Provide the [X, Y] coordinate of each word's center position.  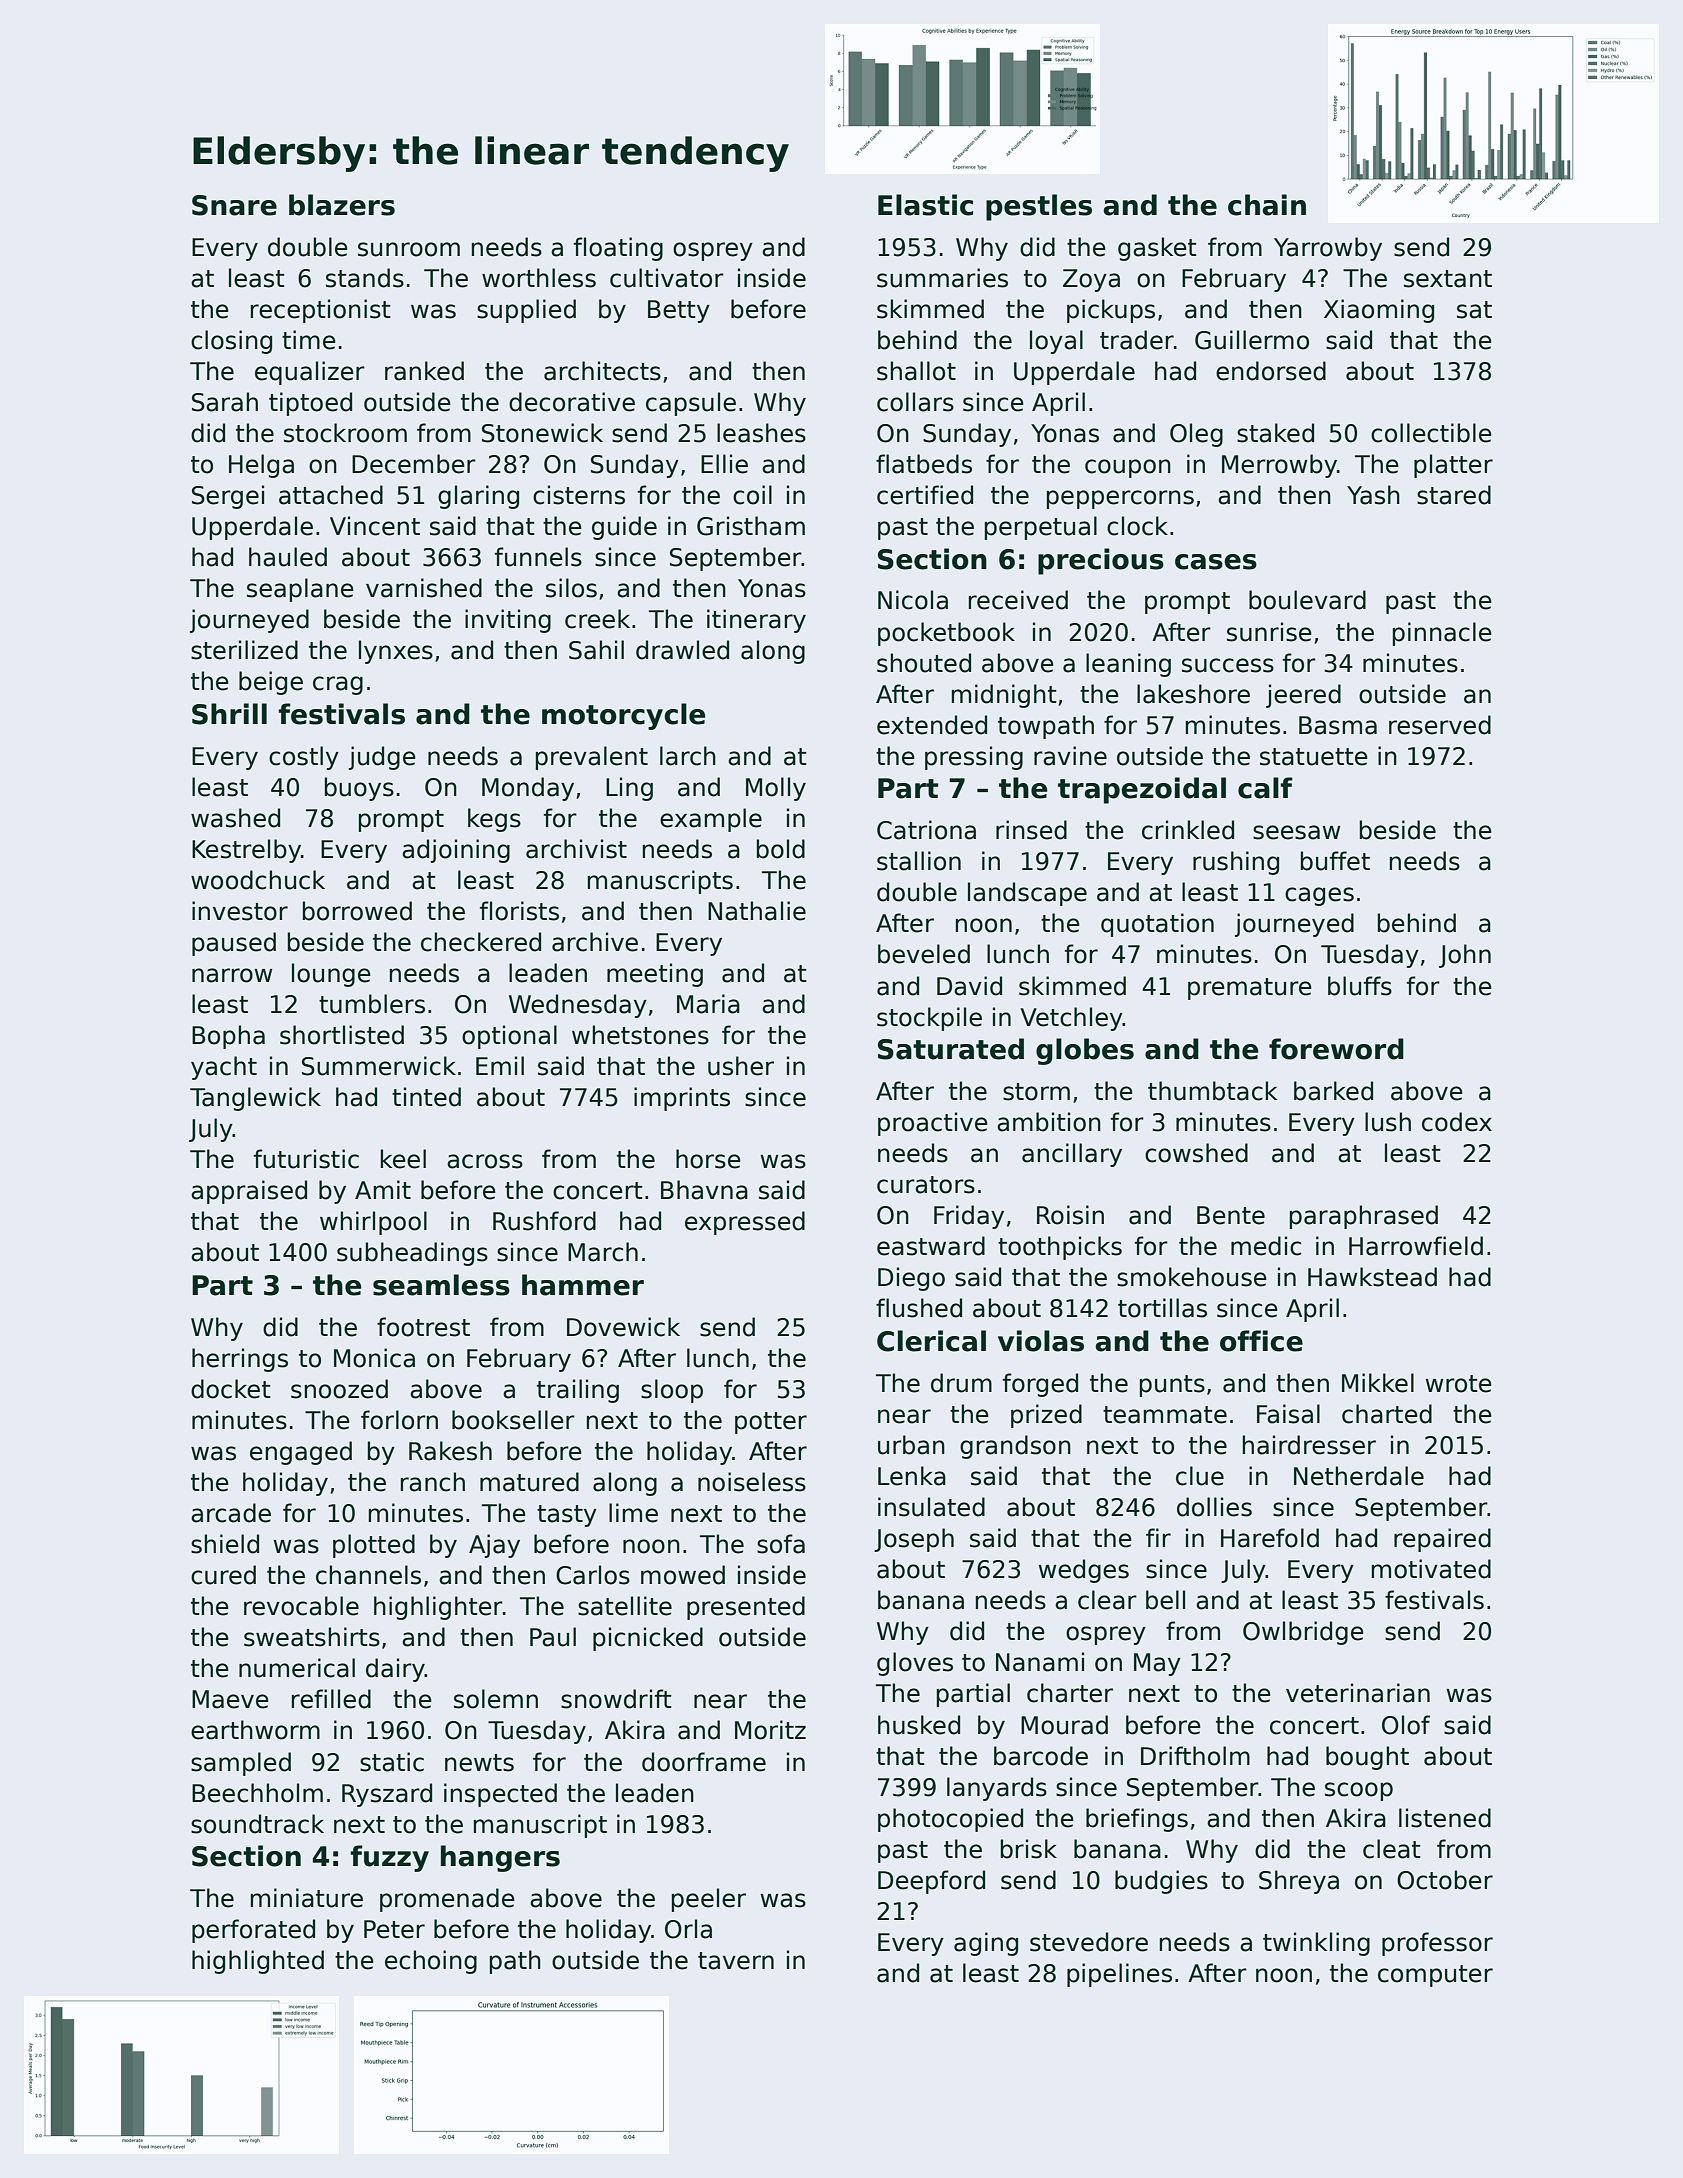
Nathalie [757, 911]
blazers [342, 205]
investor [240, 911]
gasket [1157, 249]
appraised [249, 1192]
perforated [253, 1931]
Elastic [925, 205]
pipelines [1119, 1975]
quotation [1157, 925]
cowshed [1196, 1153]
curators [926, 1185]
